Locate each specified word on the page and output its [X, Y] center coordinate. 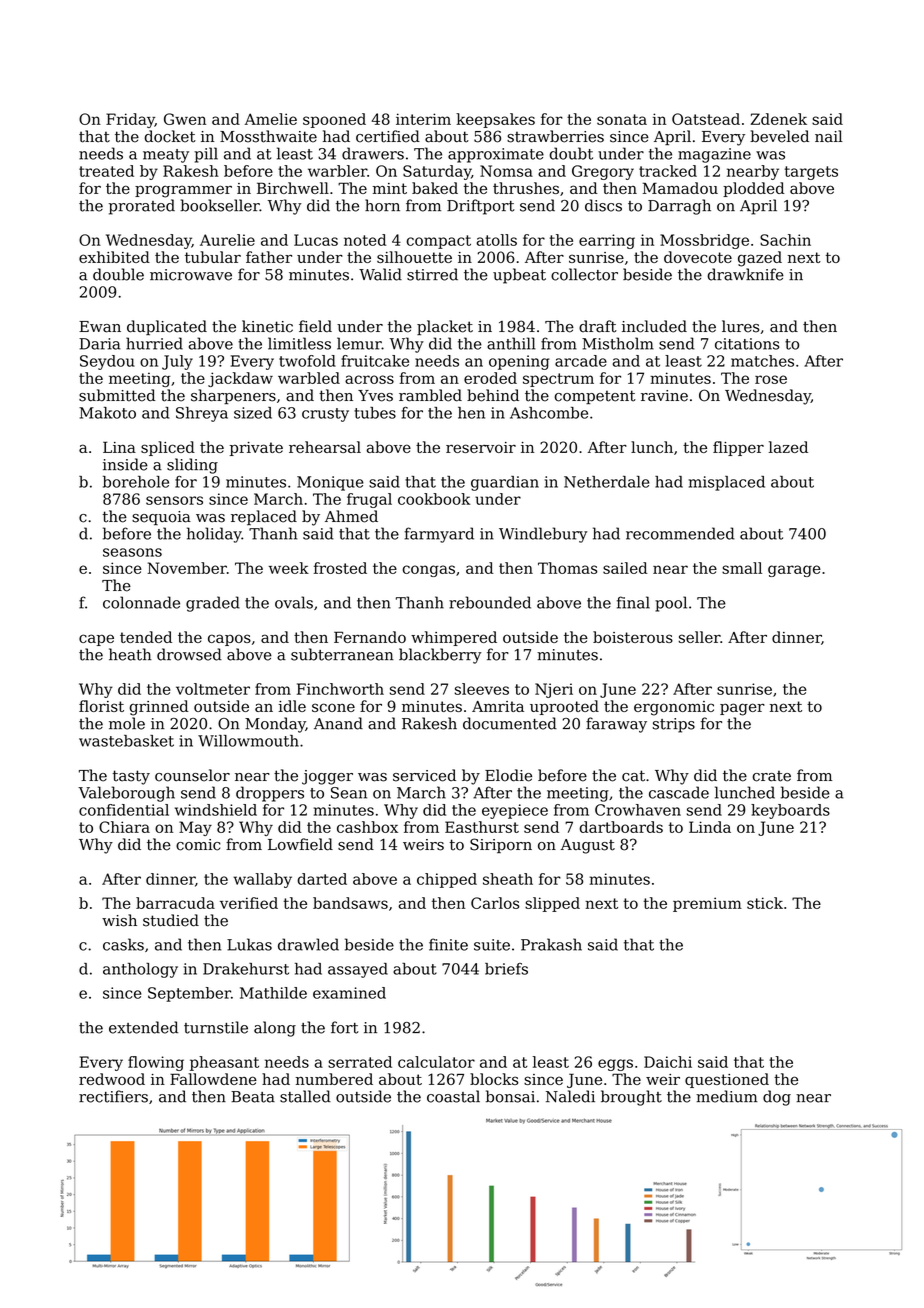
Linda [710, 827]
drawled [308, 944]
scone [333, 707]
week [289, 568]
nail [829, 136]
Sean [349, 793]
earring [607, 241]
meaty [166, 156]
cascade [679, 792]
